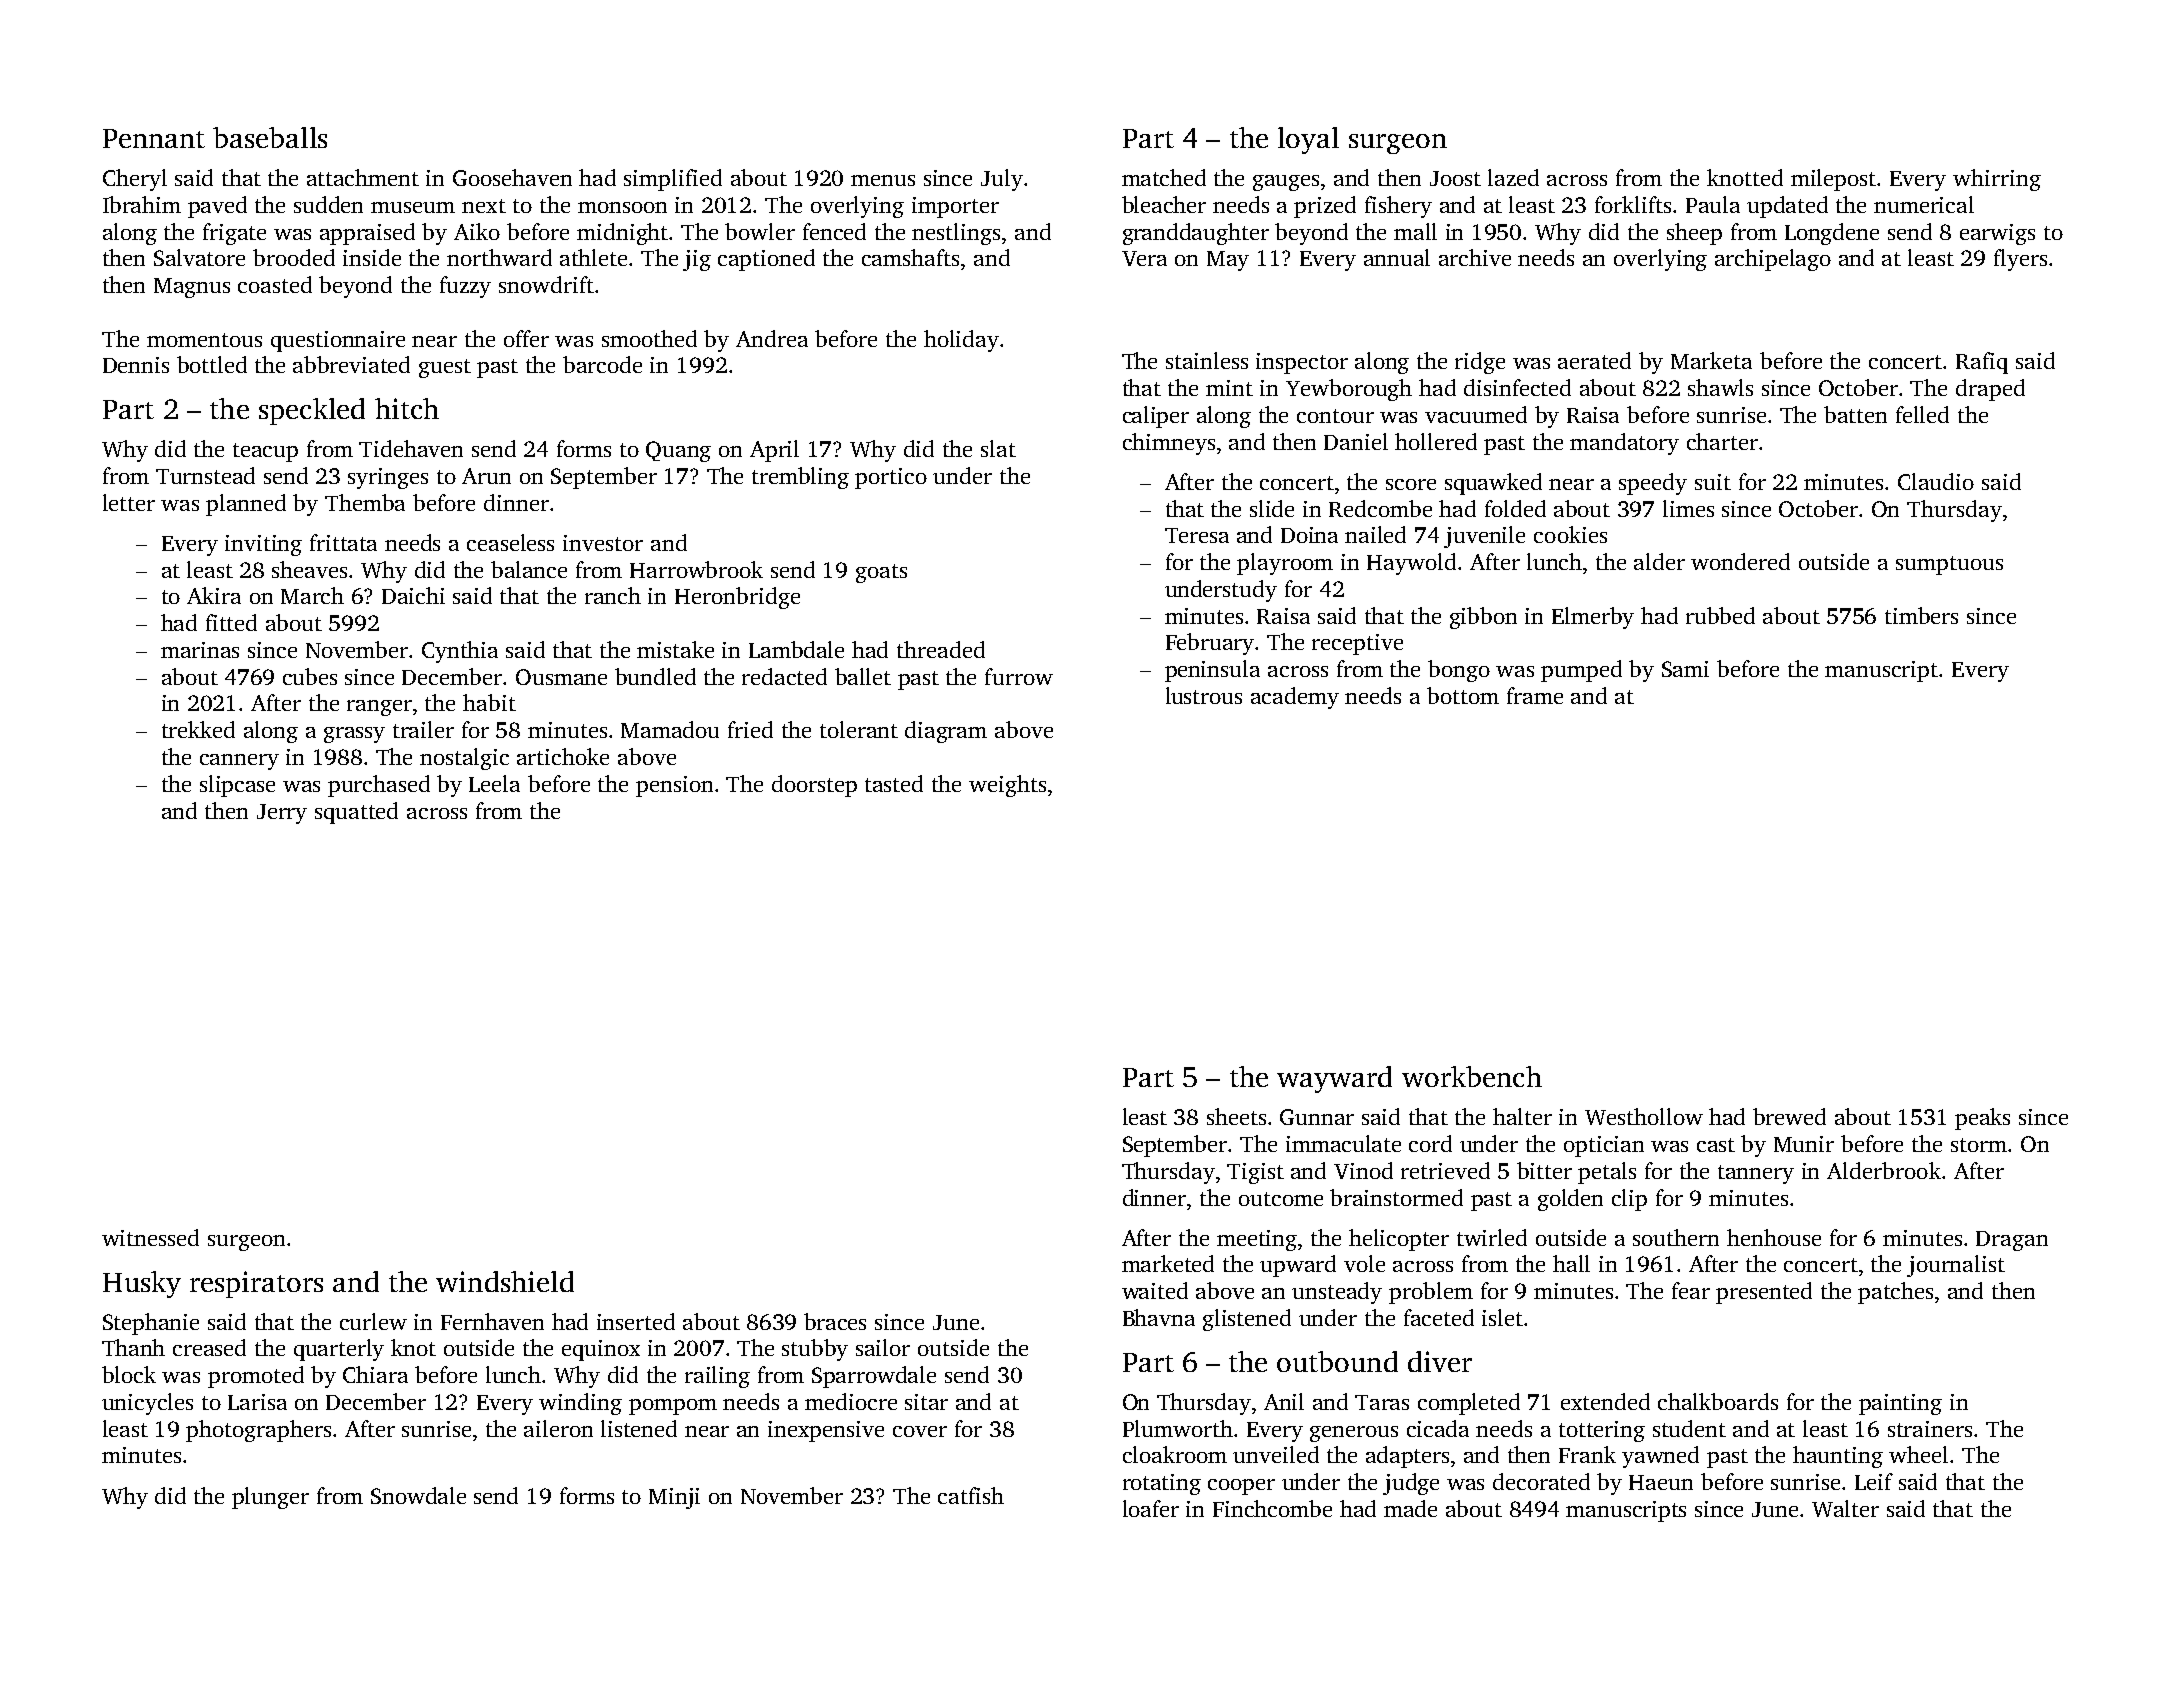 Image resolution: width=2178 pixels, height=1683 pixels. What do you see at coordinates (1694, 234) in the screenshot?
I see `sheep` at bounding box center [1694, 234].
